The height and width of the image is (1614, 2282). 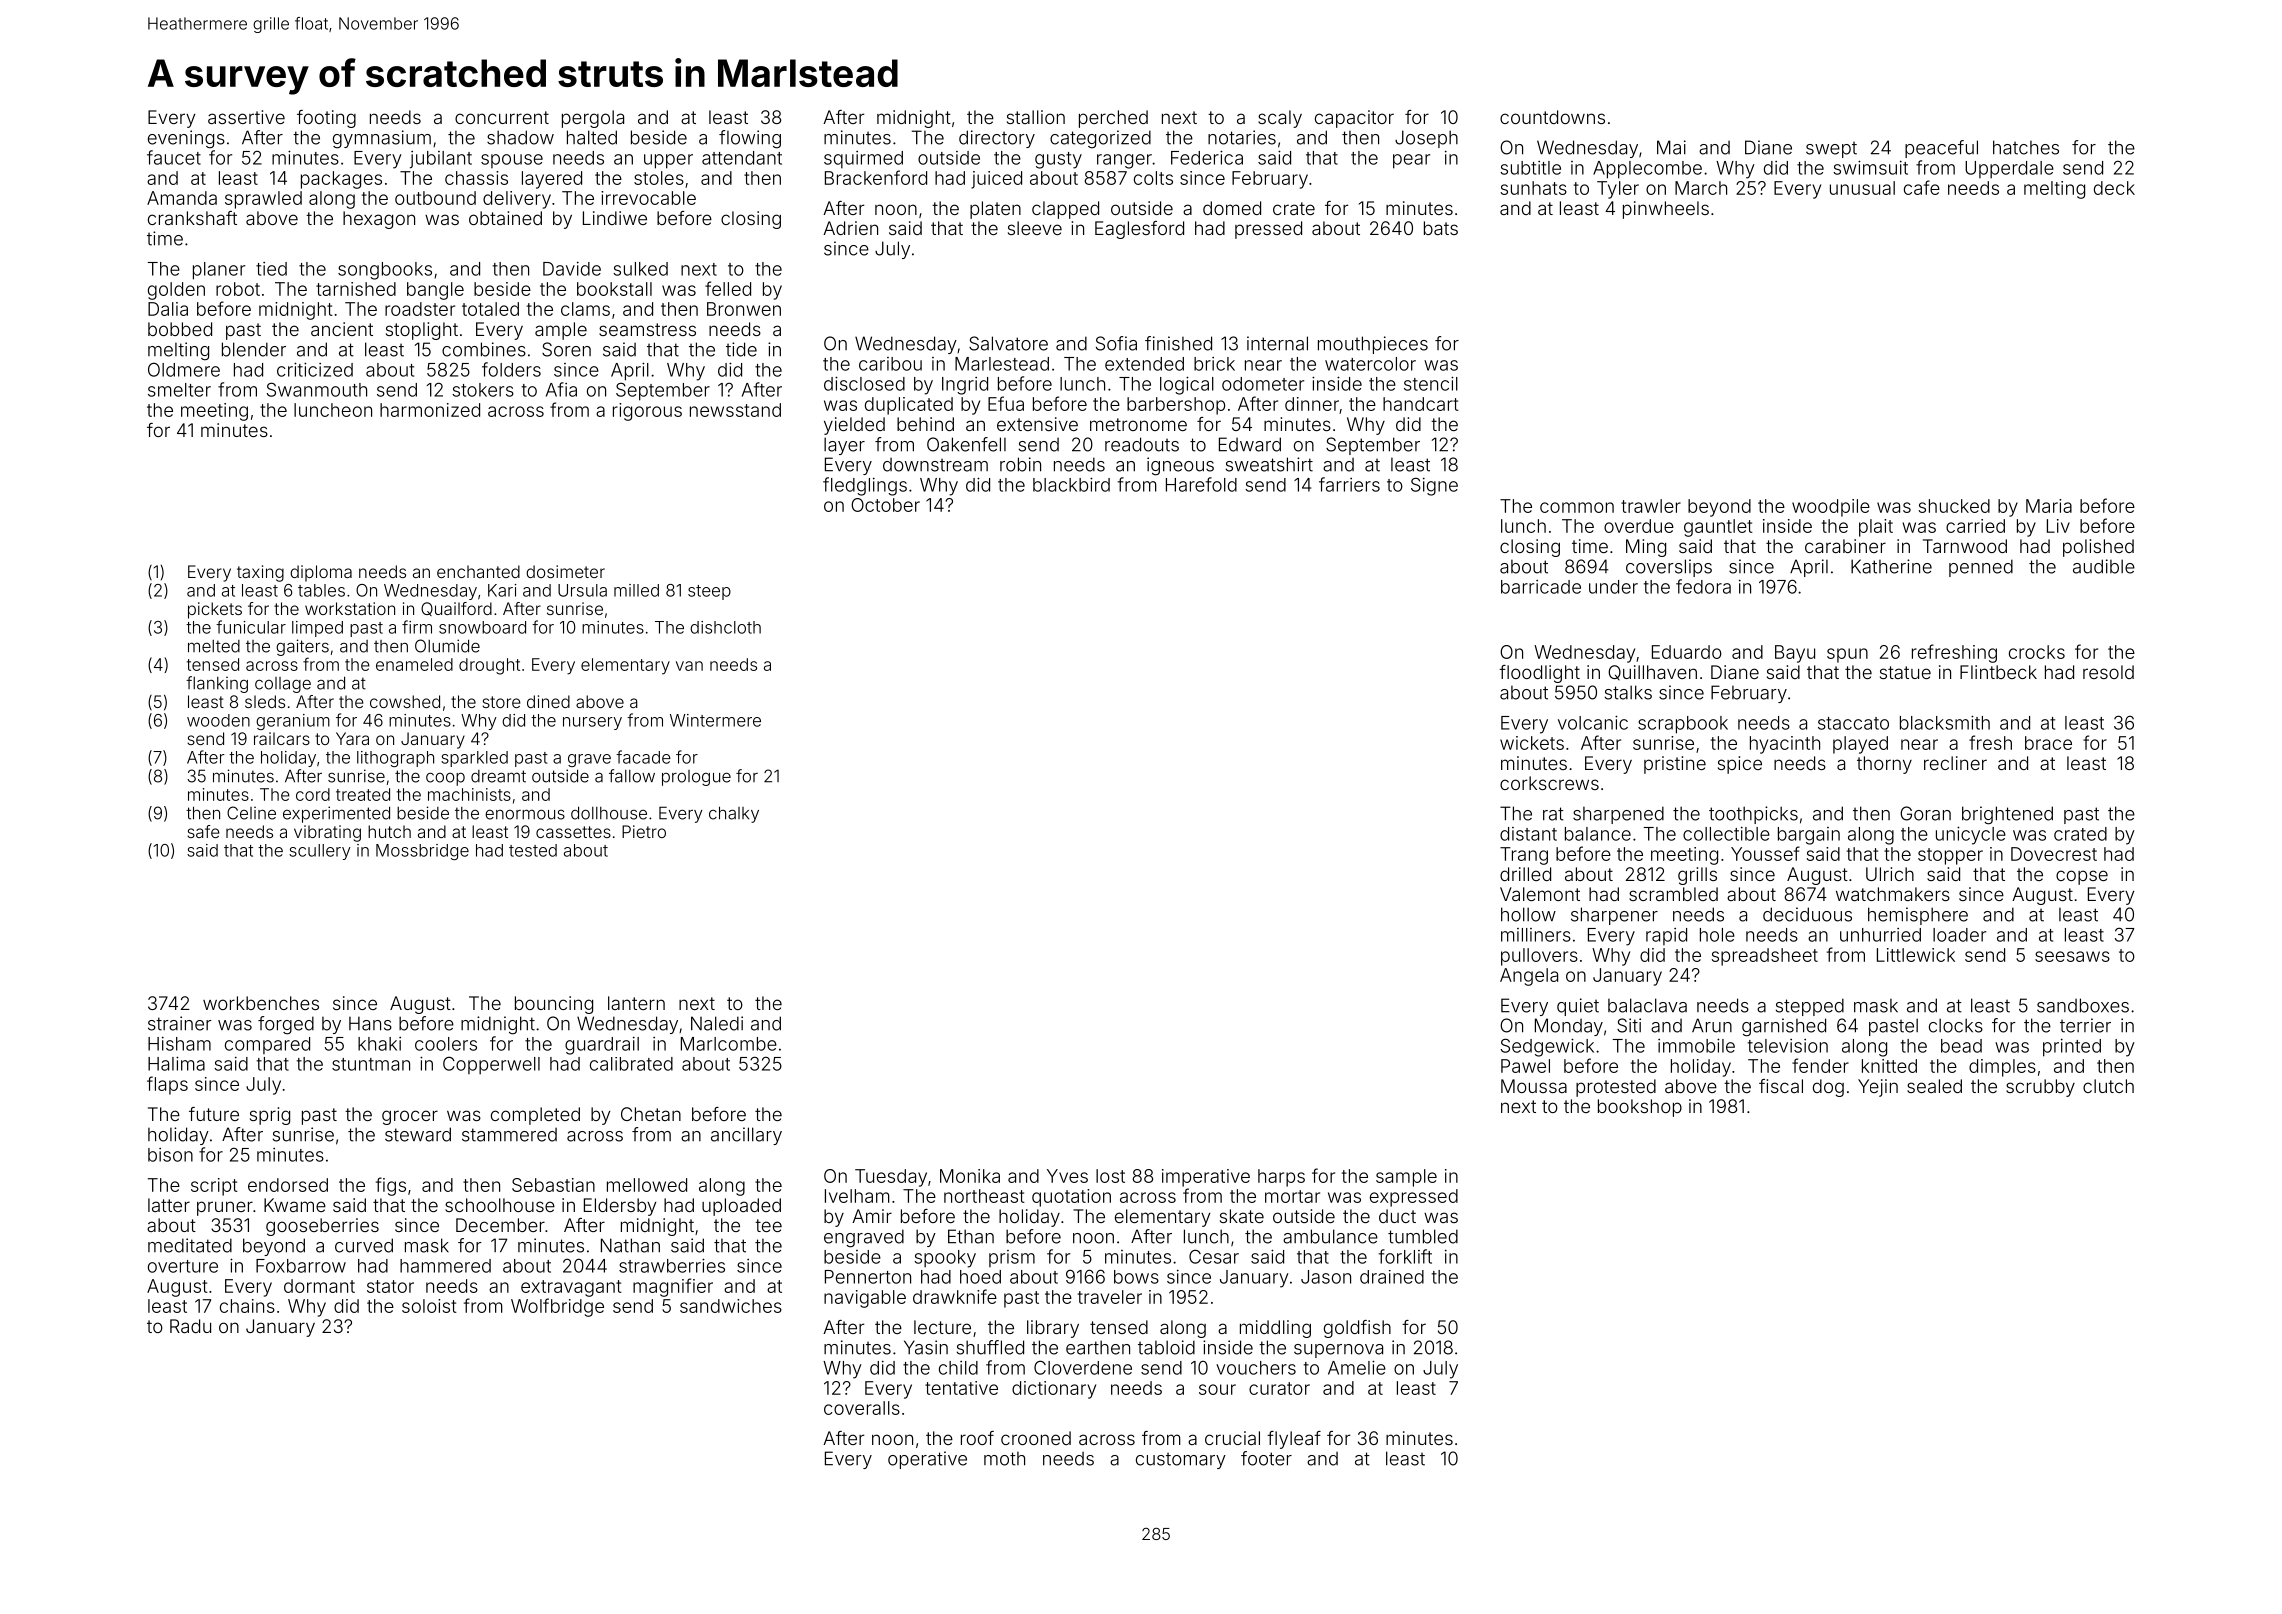 What do you see at coordinates (1330, 1236) in the image?
I see `ambulance` at bounding box center [1330, 1236].
